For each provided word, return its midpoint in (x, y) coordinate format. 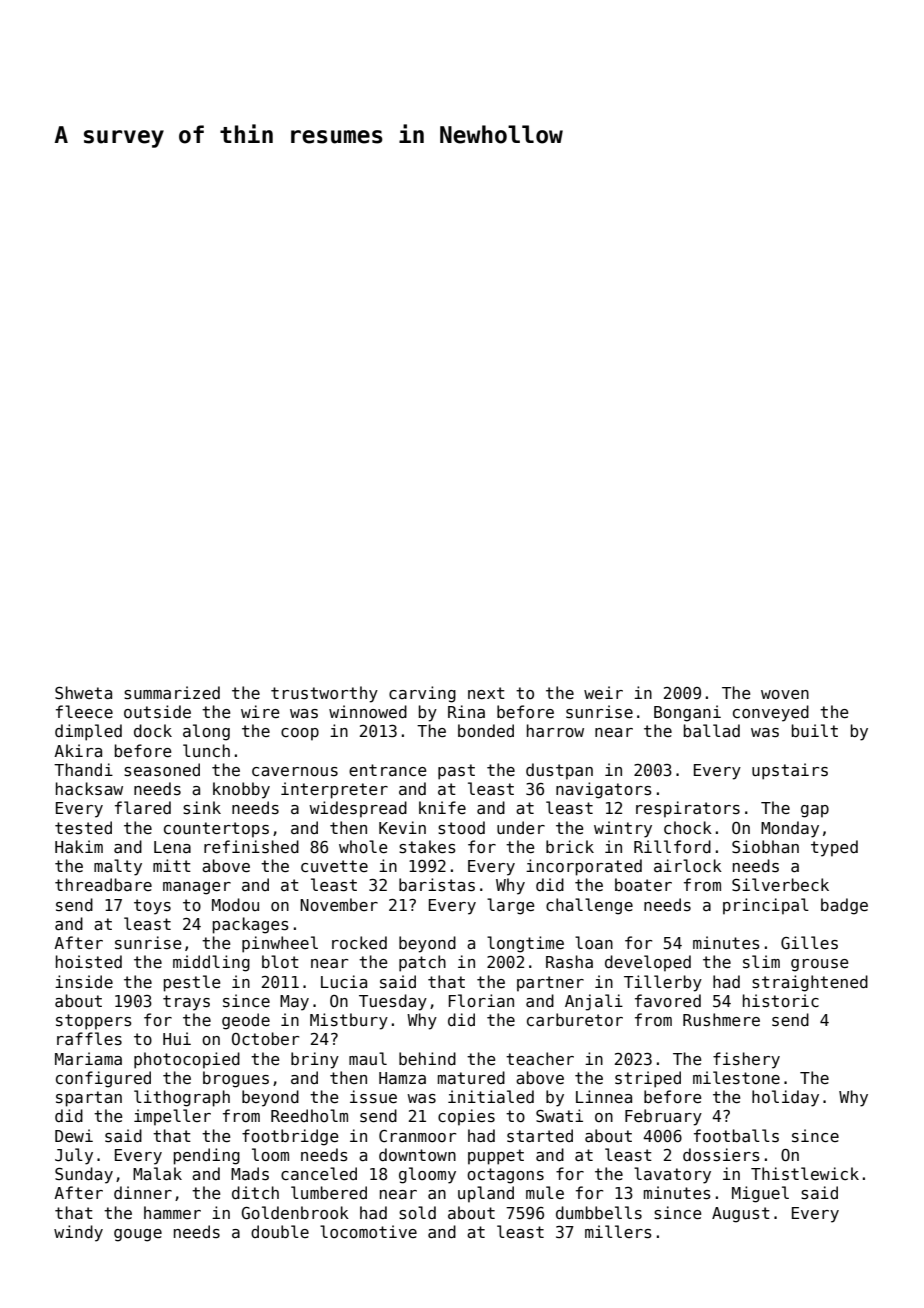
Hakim (79, 846)
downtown (417, 1154)
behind (427, 1058)
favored (668, 1001)
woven (785, 695)
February (663, 1117)
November (339, 905)
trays (186, 1003)
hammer (172, 1212)
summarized (172, 693)
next (486, 693)
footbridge (290, 1137)
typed (834, 848)
